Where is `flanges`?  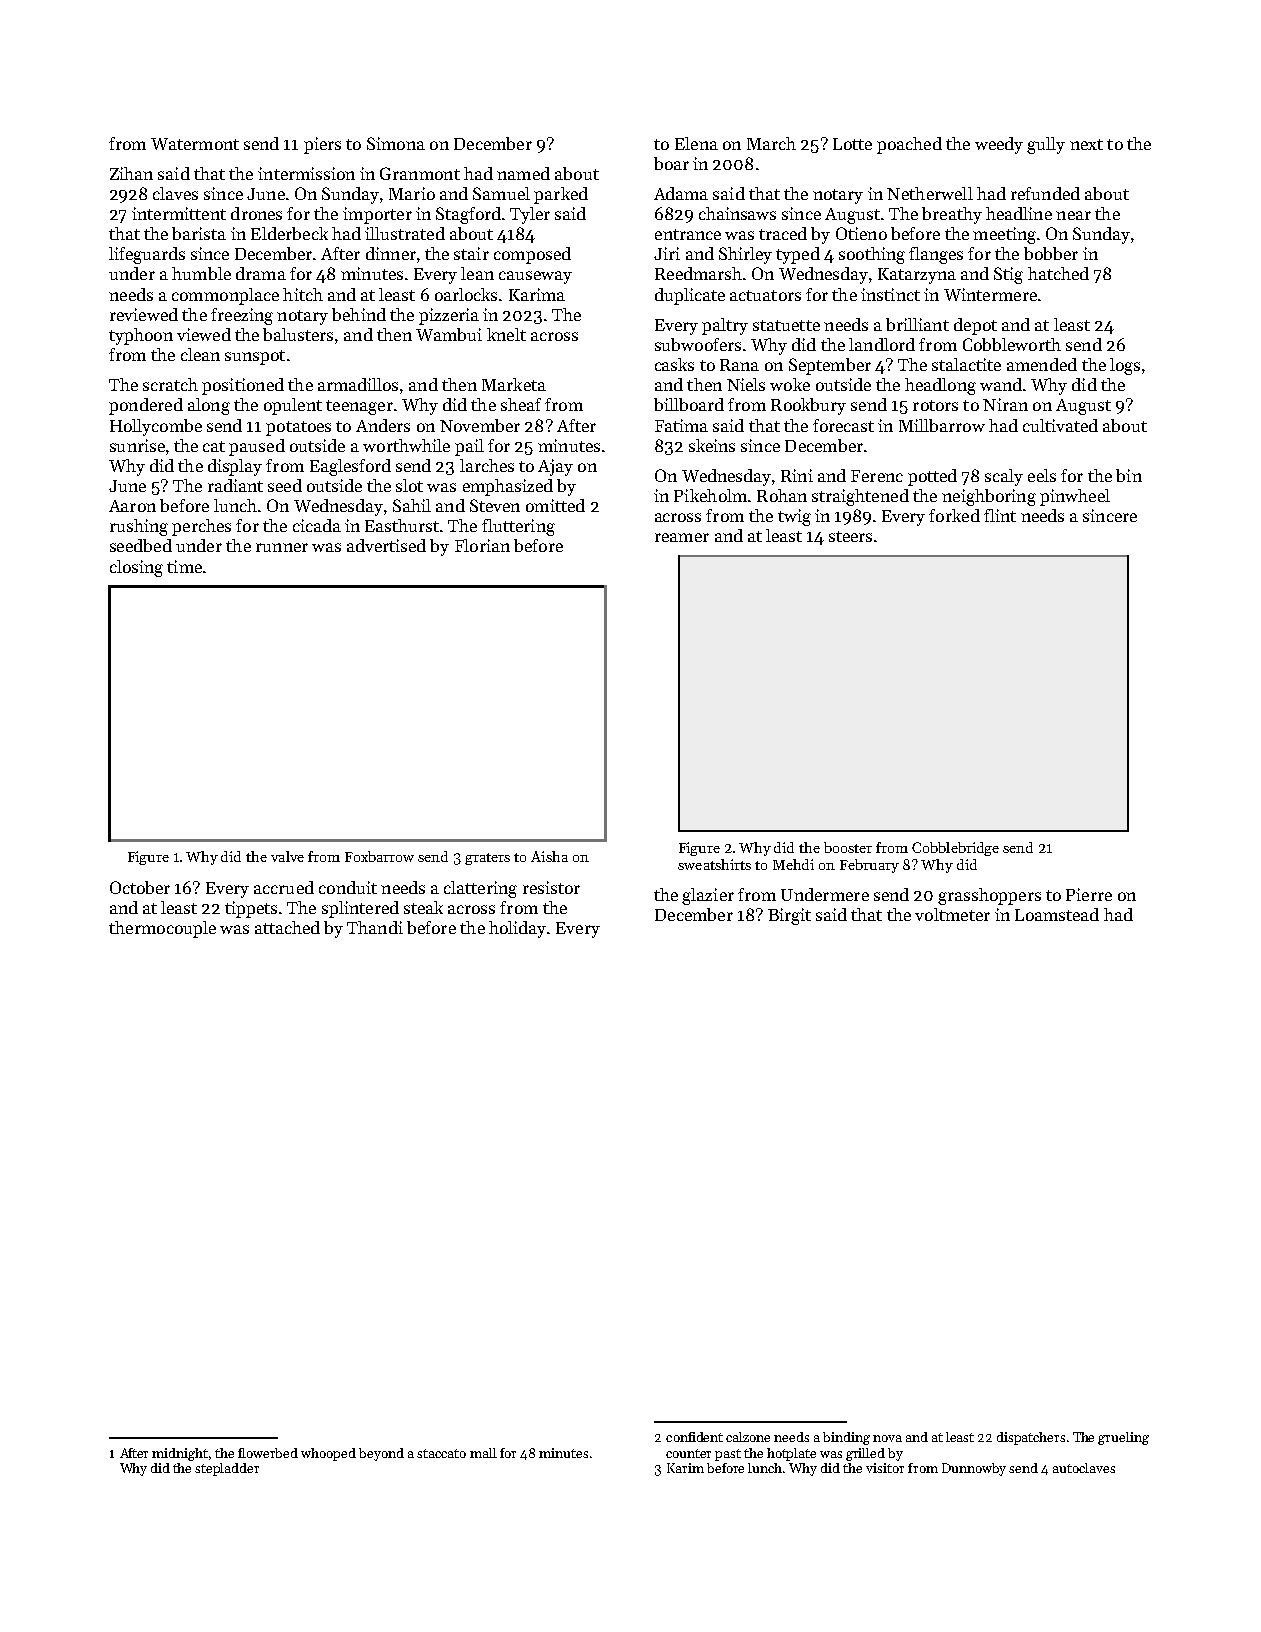 flanges is located at coordinates (936, 255).
